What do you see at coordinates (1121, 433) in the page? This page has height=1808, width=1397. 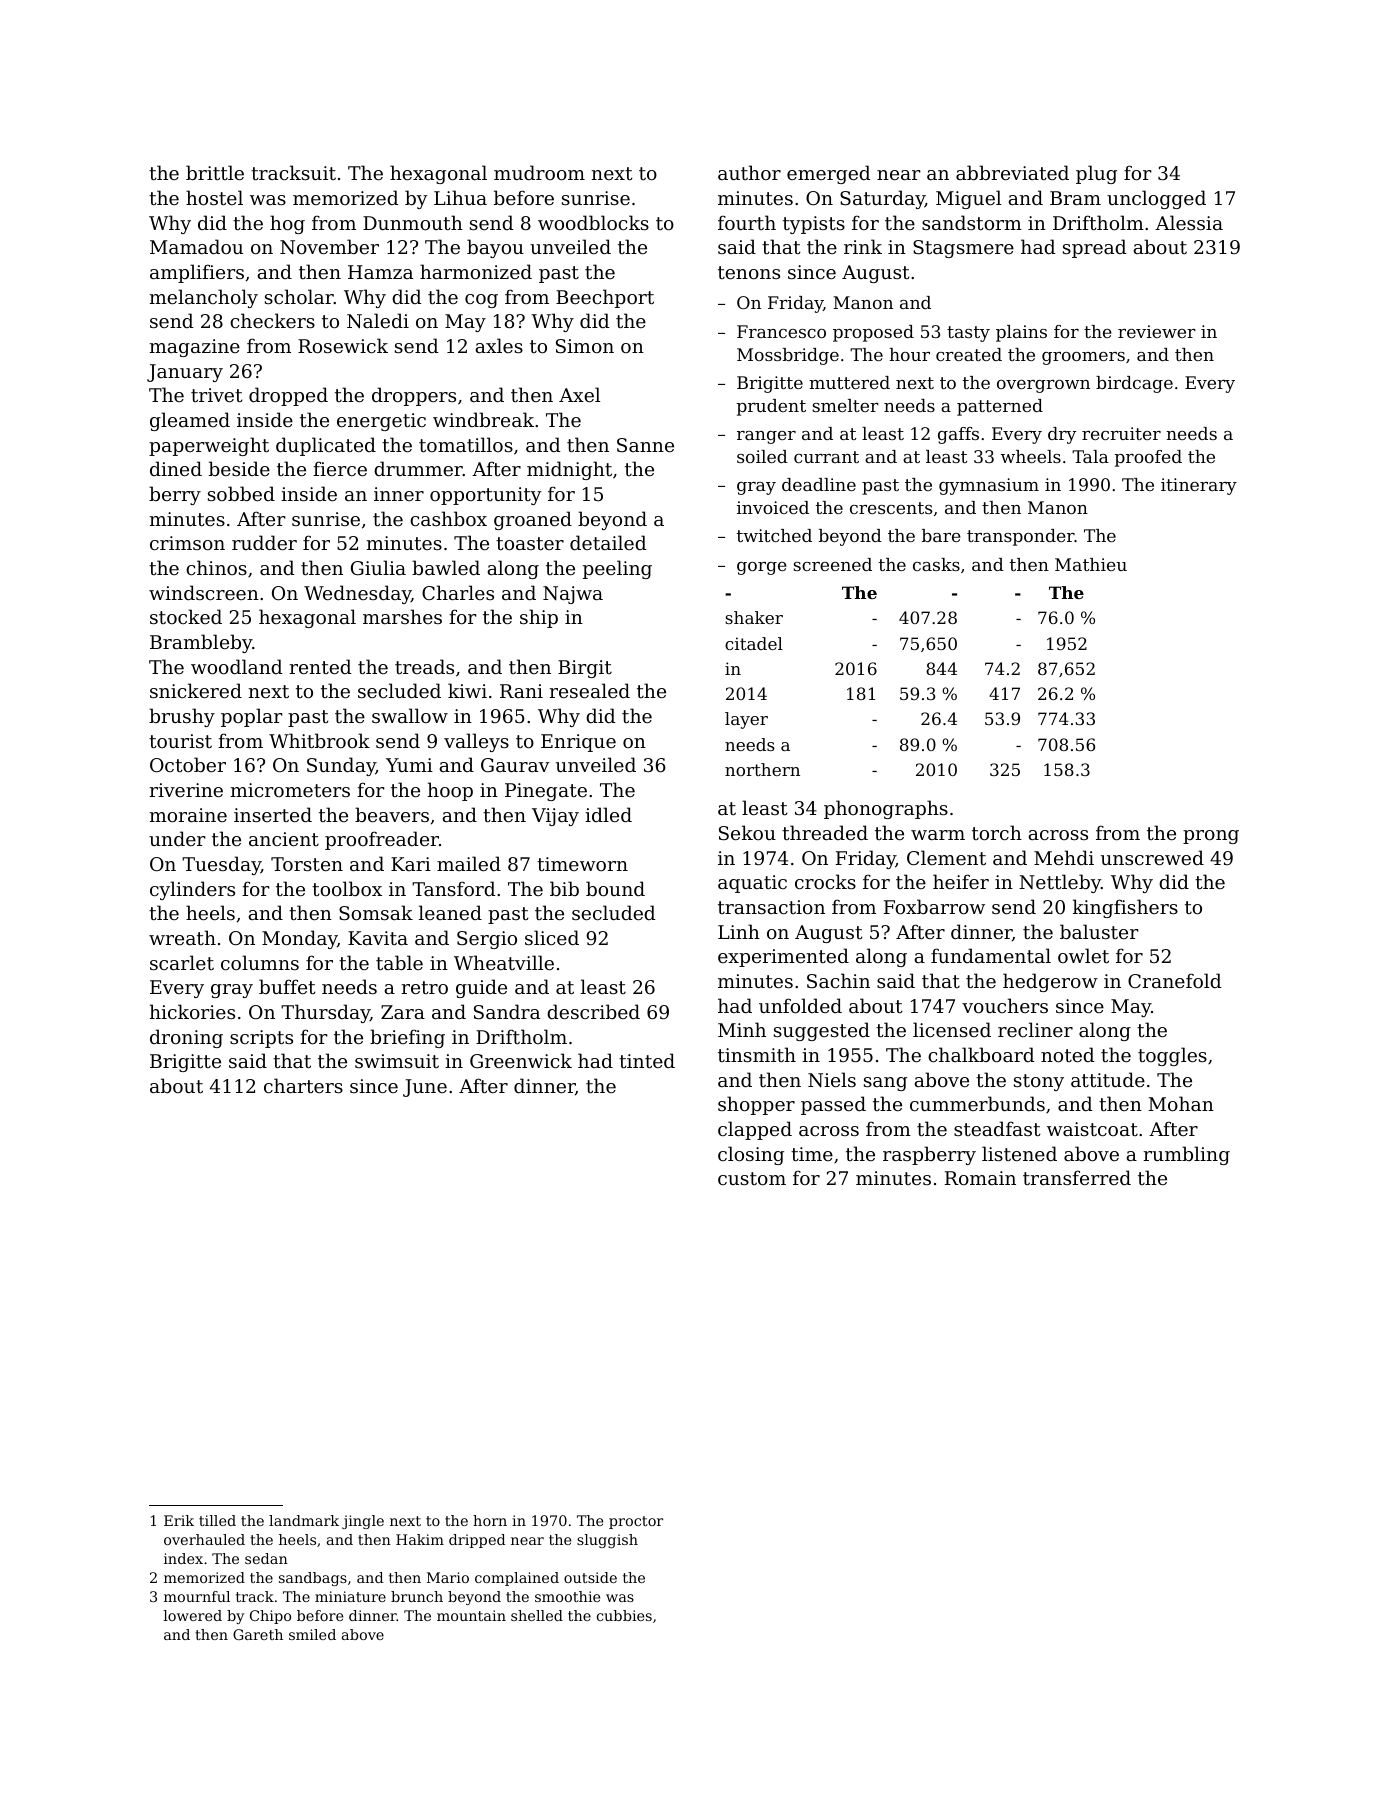 I see `recruiter` at bounding box center [1121, 433].
